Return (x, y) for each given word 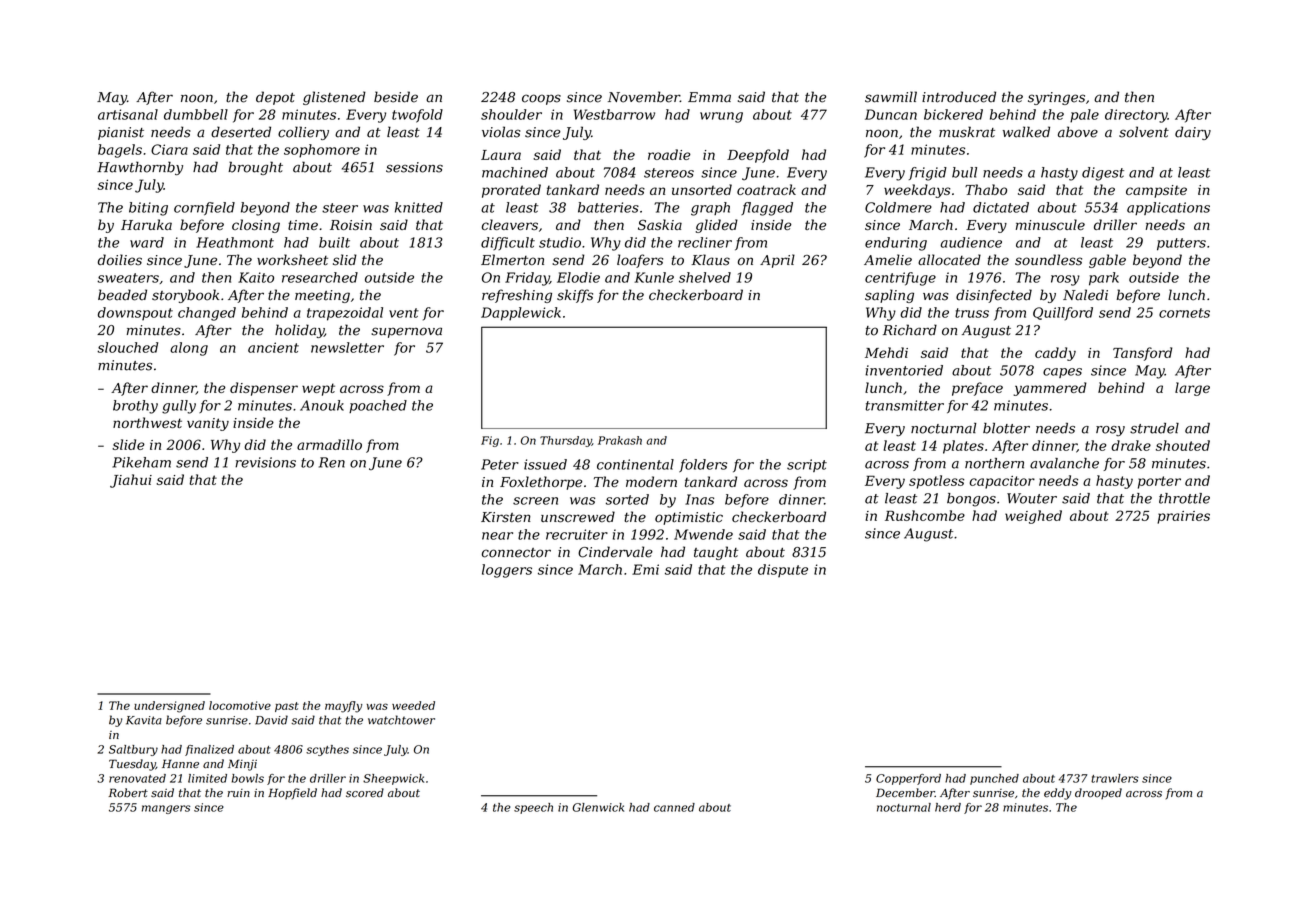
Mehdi (886, 352)
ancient (273, 347)
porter (1159, 482)
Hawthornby (140, 168)
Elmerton (512, 260)
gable (1107, 261)
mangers (166, 809)
